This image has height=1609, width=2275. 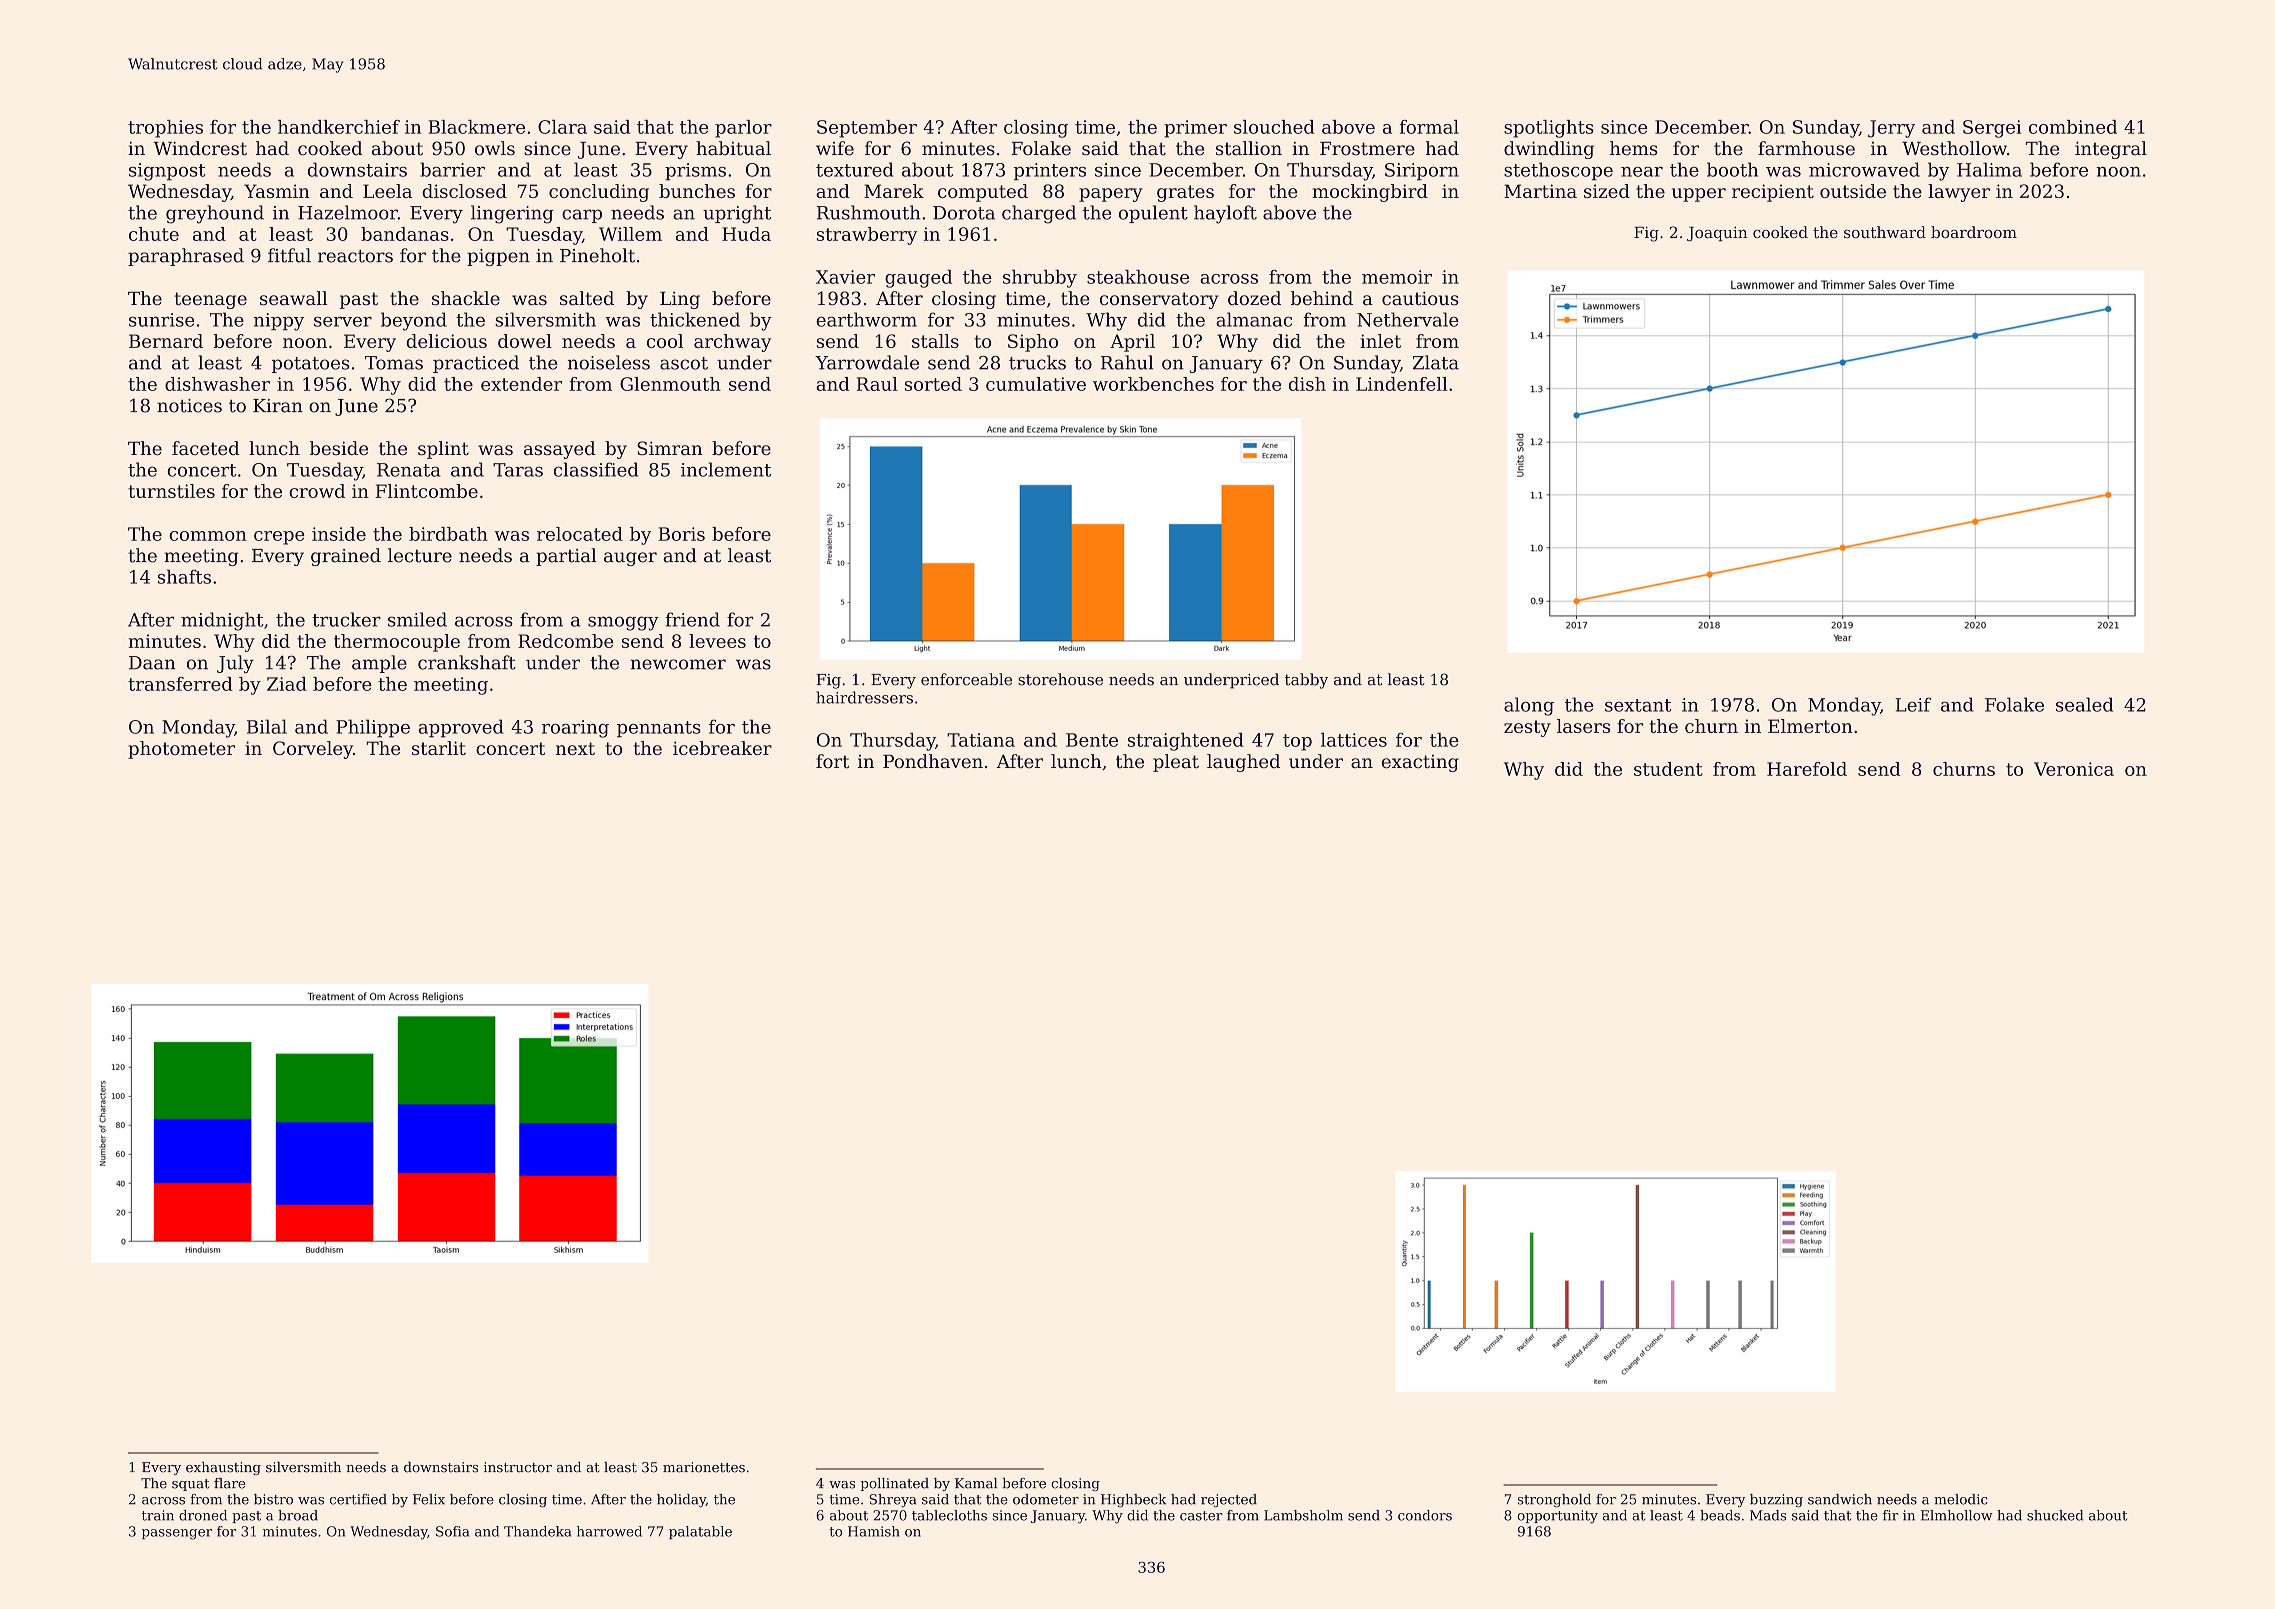 What do you see at coordinates (1401, 384) in the image?
I see `Lindenfell` at bounding box center [1401, 384].
